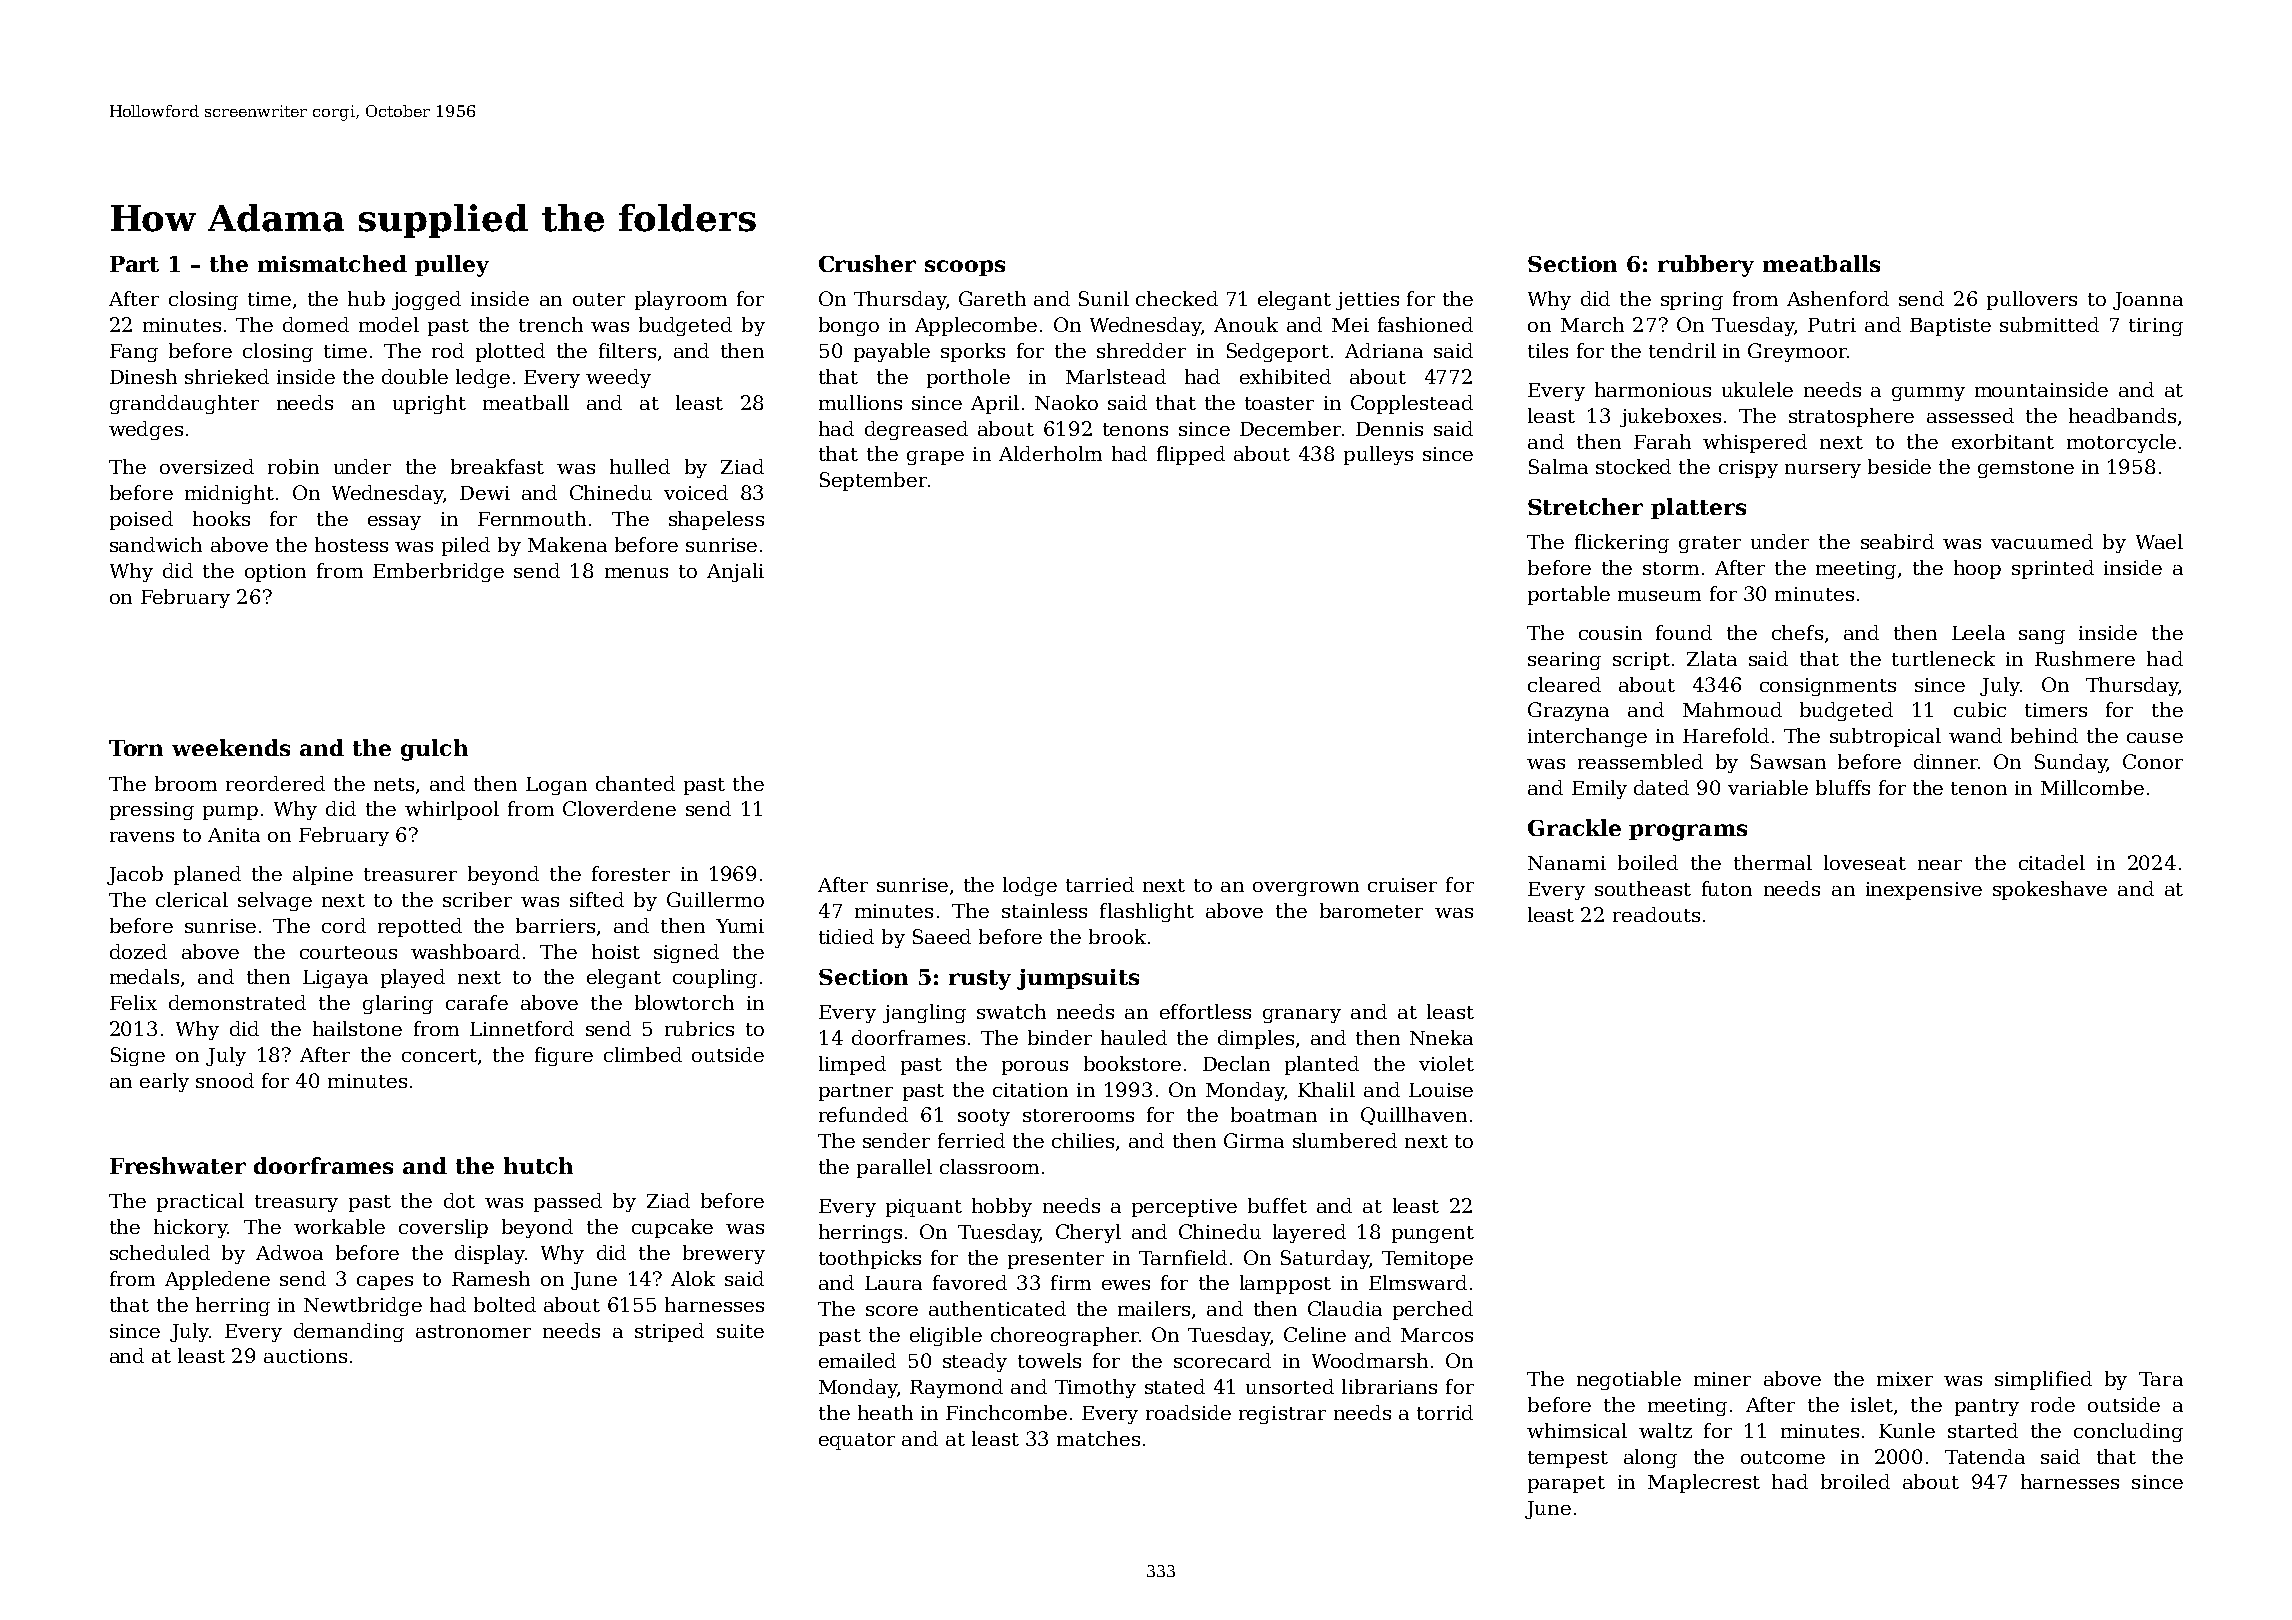 This screenshot has height=1620, width=2292. I want to click on Maplecrest, so click(1704, 1483).
